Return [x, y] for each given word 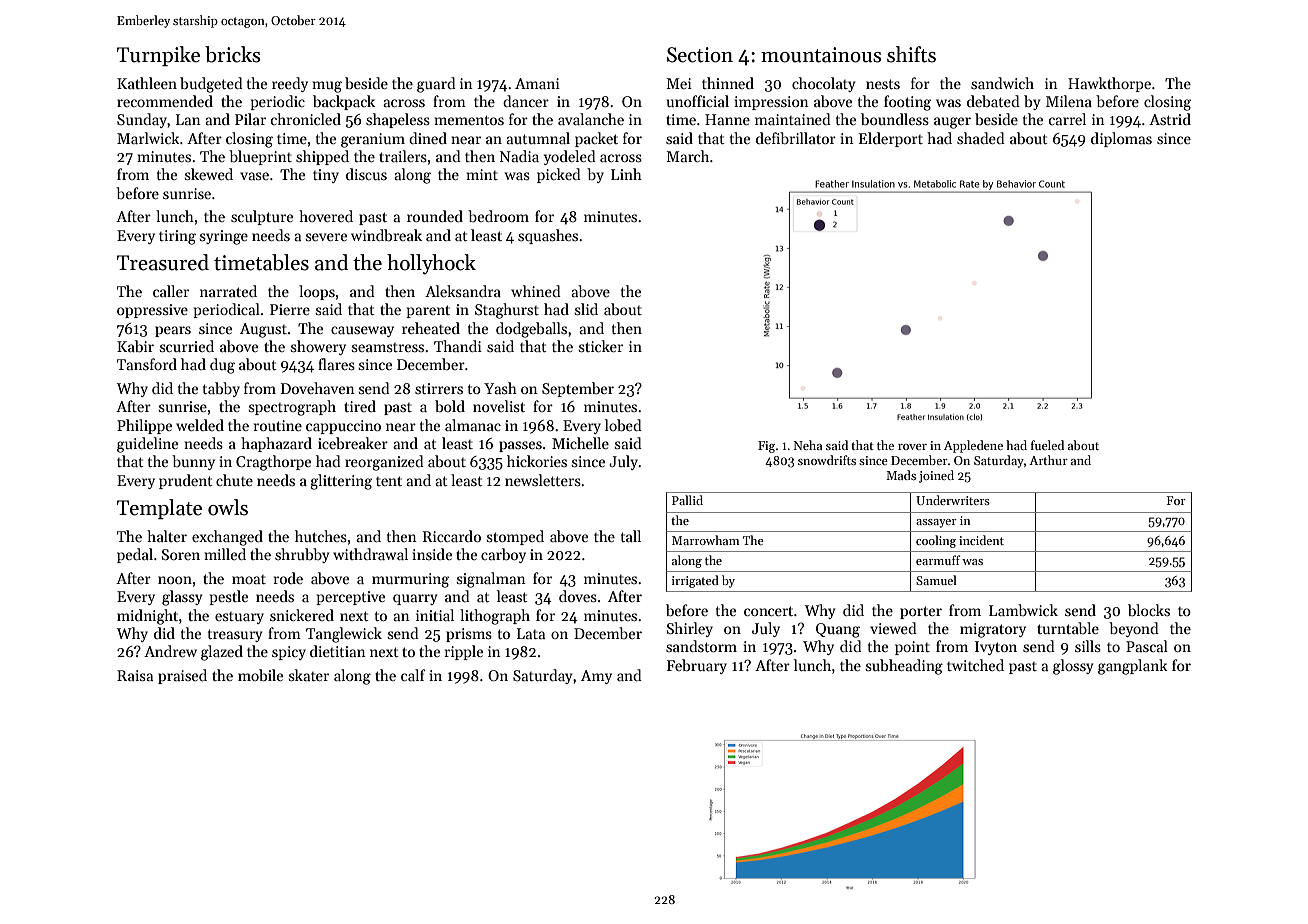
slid [586, 309]
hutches [321, 536]
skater [309, 675]
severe [326, 237]
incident [981, 540]
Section [700, 55]
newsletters [543, 480]
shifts [911, 54]
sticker [601, 346]
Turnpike [158, 56]
